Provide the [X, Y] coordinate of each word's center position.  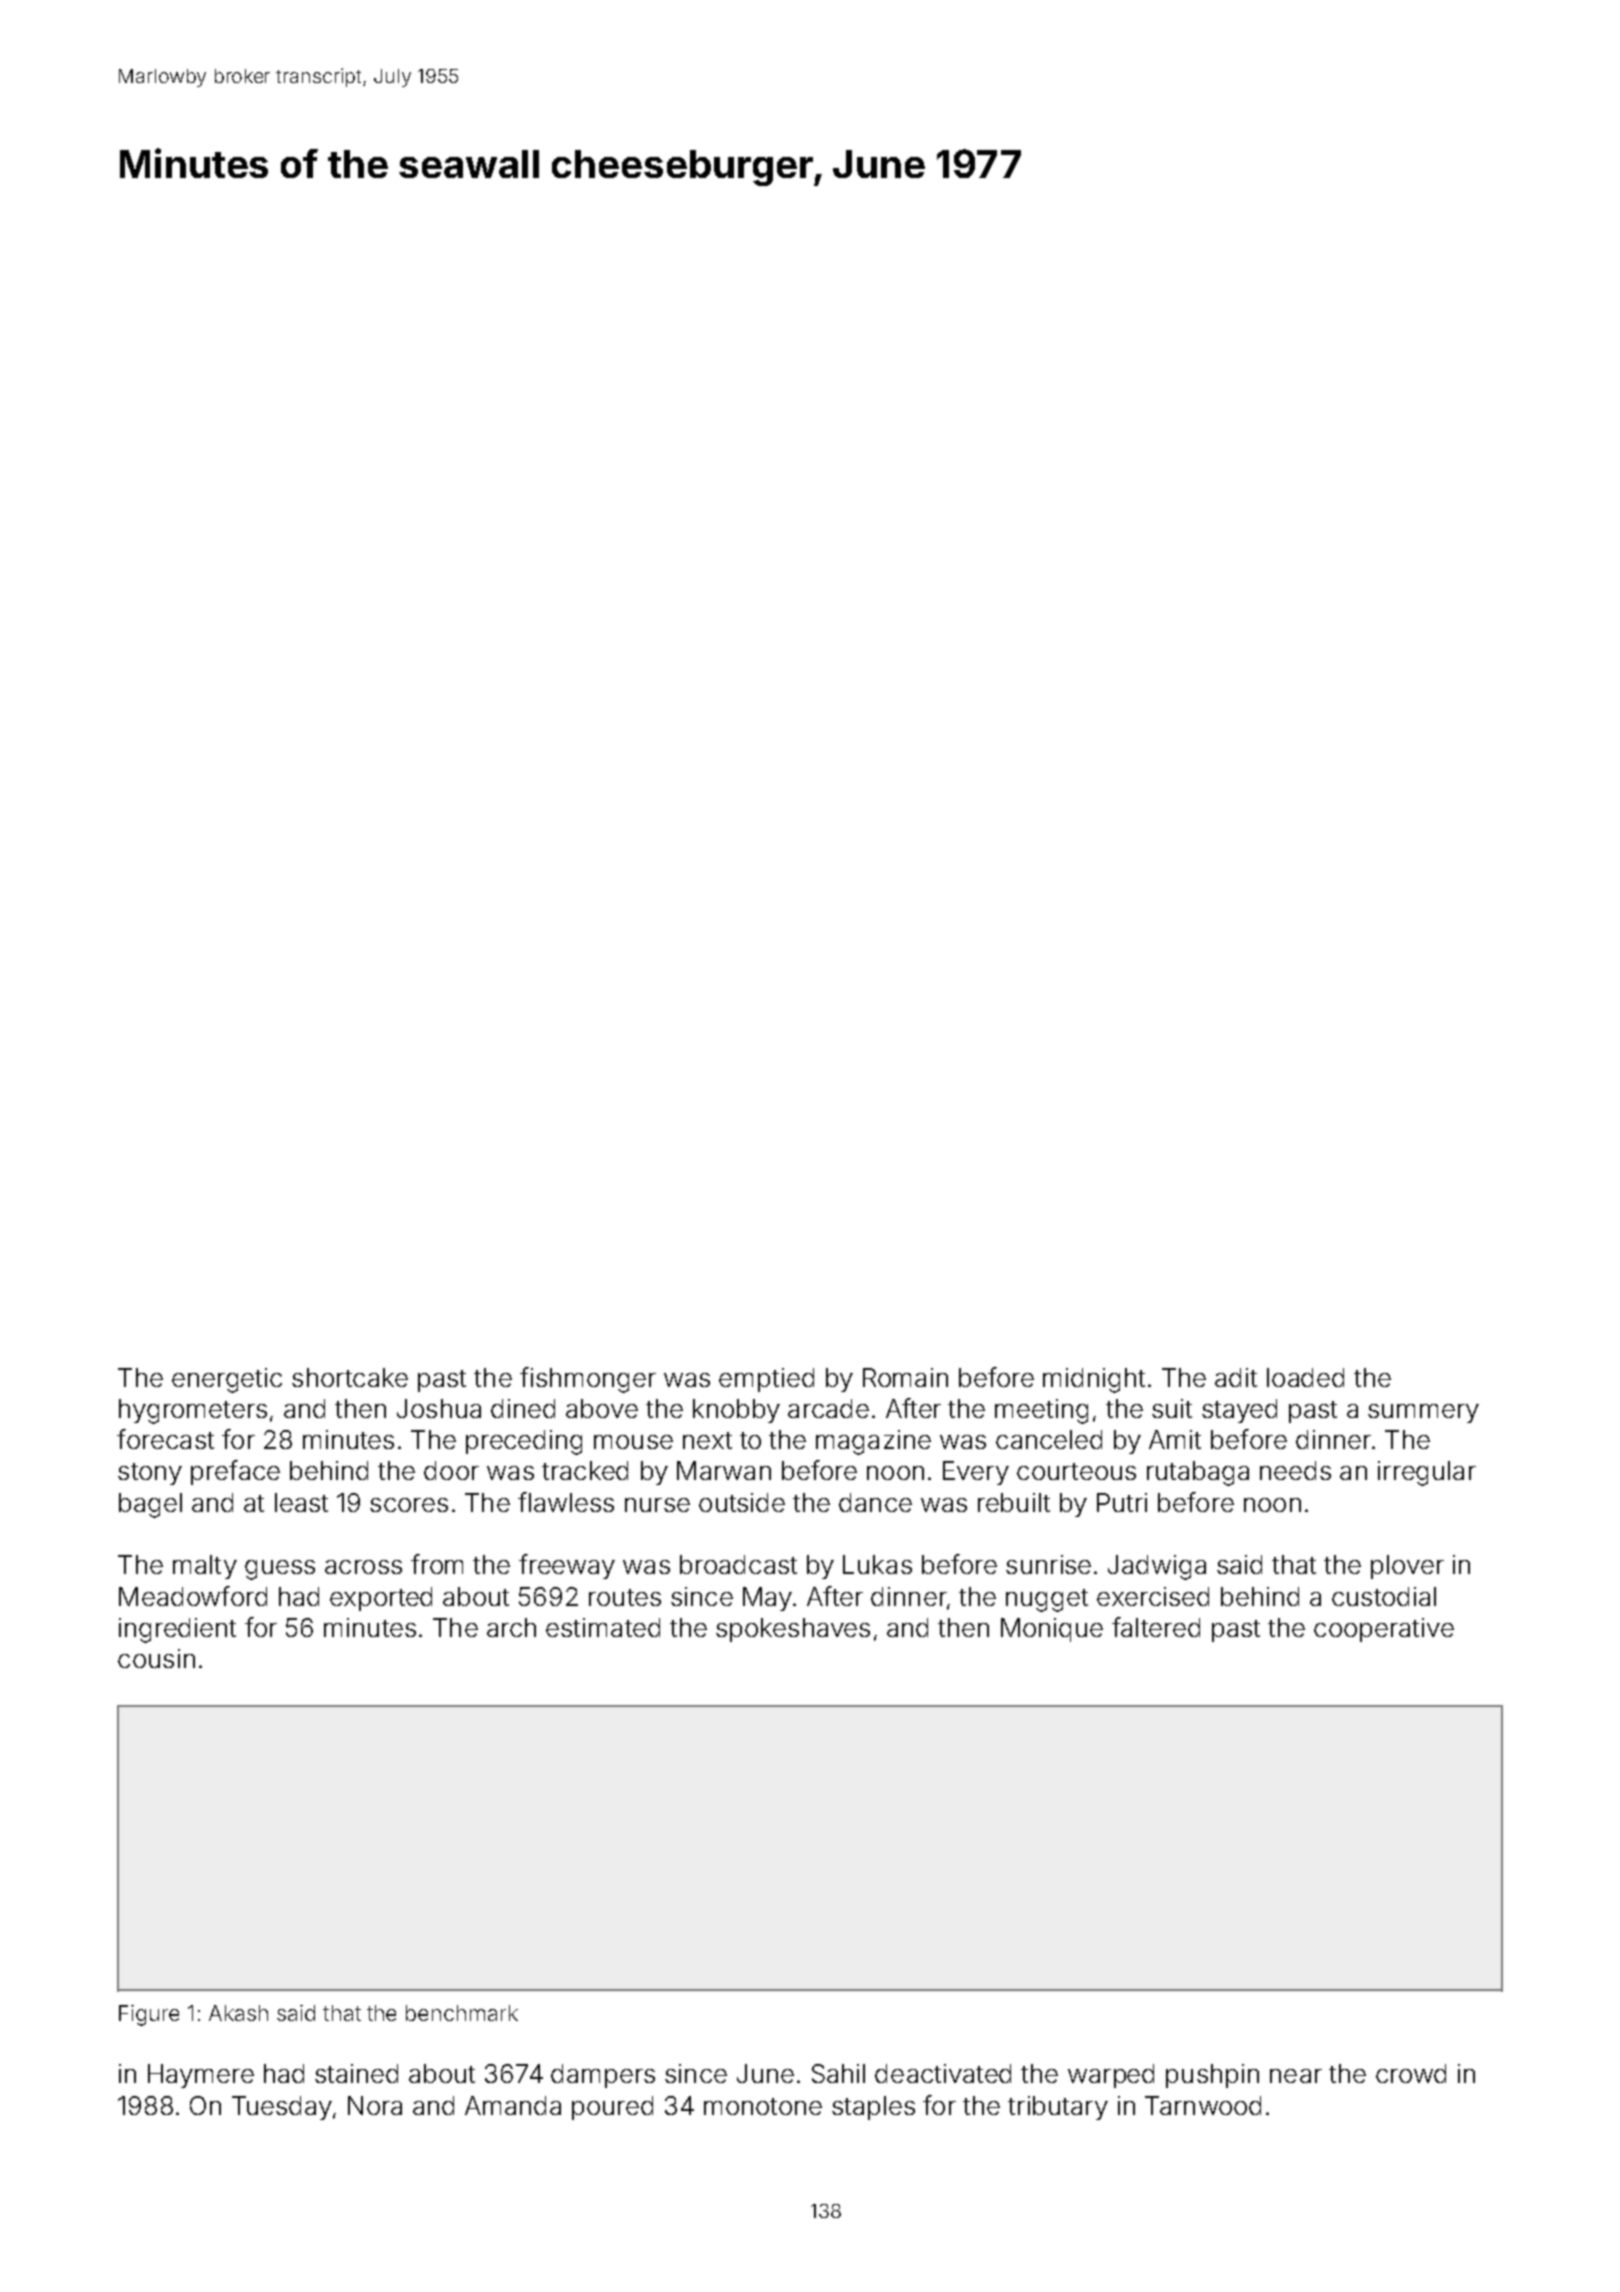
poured [612, 2108]
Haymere [201, 2076]
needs [1295, 1470]
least [301, 1502]
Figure [149, 2015]
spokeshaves [793, 1630]
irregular [1427, 1473]
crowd [1411, 2073]
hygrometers [193, 1411]
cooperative [1384, 1630]
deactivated [943, 2073]
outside [742, 1502]
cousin [156, 1658]
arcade [828, 1408]
